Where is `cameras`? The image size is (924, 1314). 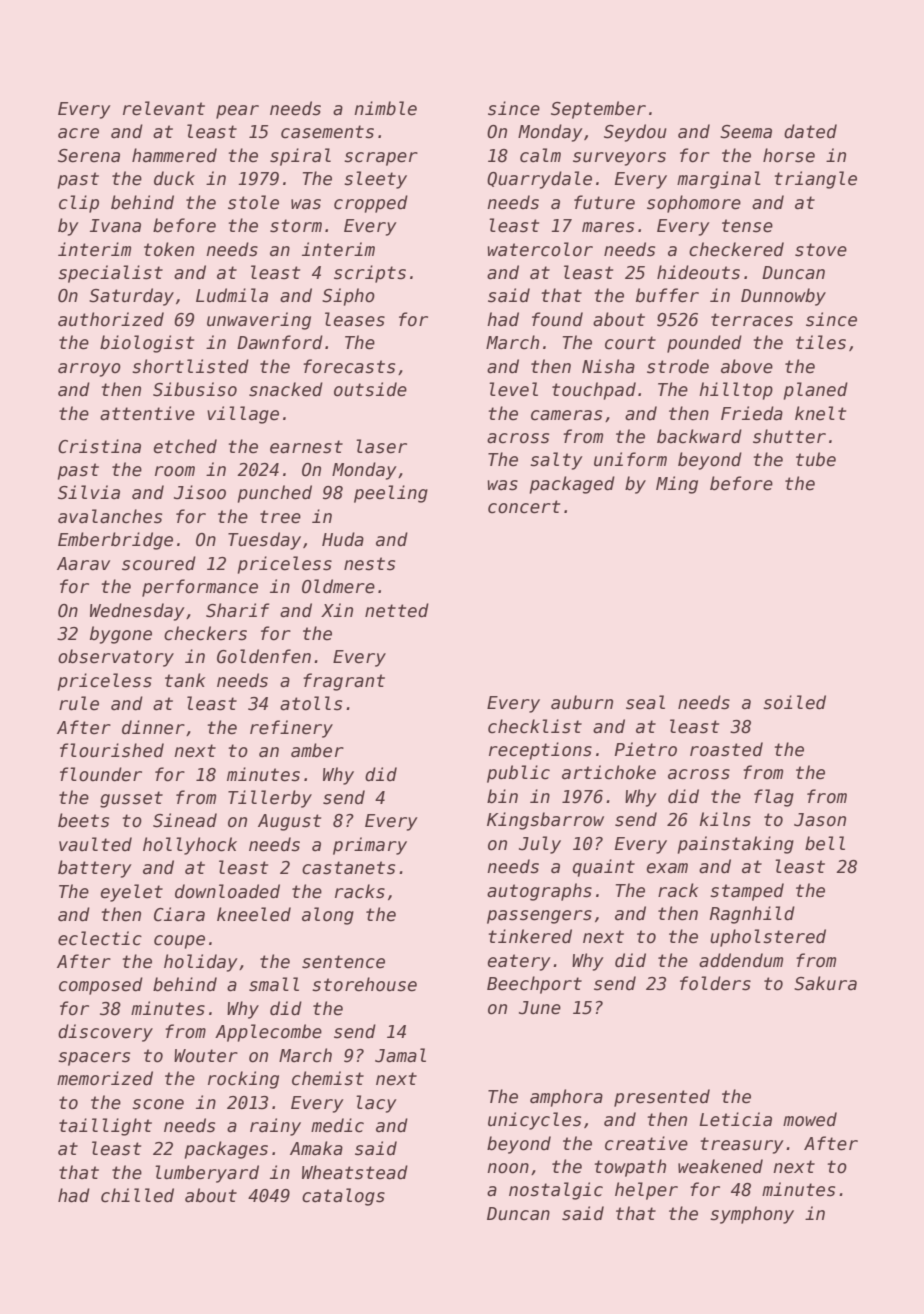 cameras is located at coordinates (566, 415).
